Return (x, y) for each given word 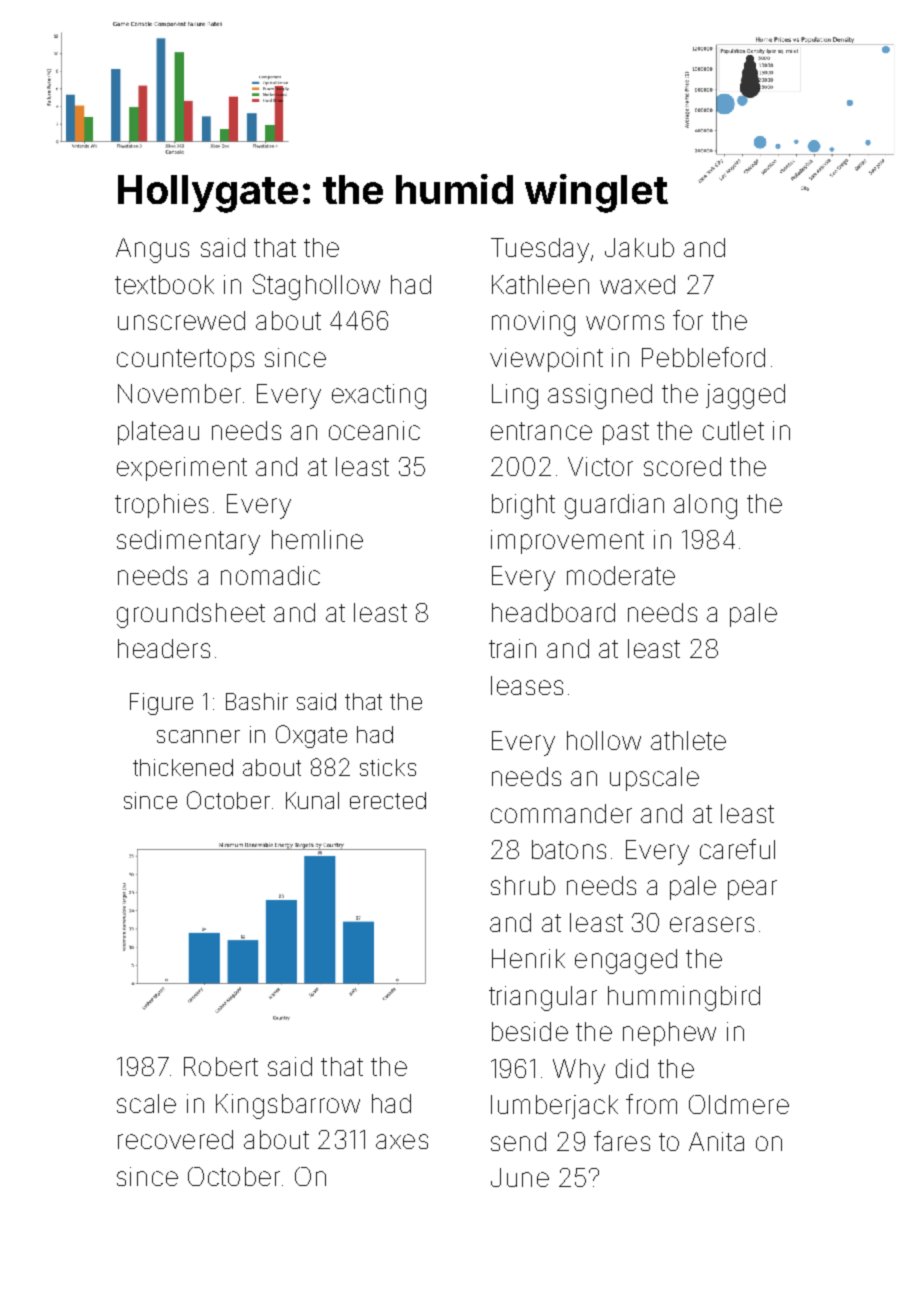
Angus (152, 250)
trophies (161, 506)
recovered (175, 1139)
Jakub (639, 247)
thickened (183, 767)
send (518, 1141)
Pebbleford (703, 357)
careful (737, 849)
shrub (523, 885)
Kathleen (540, 284)
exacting (379, 396)
